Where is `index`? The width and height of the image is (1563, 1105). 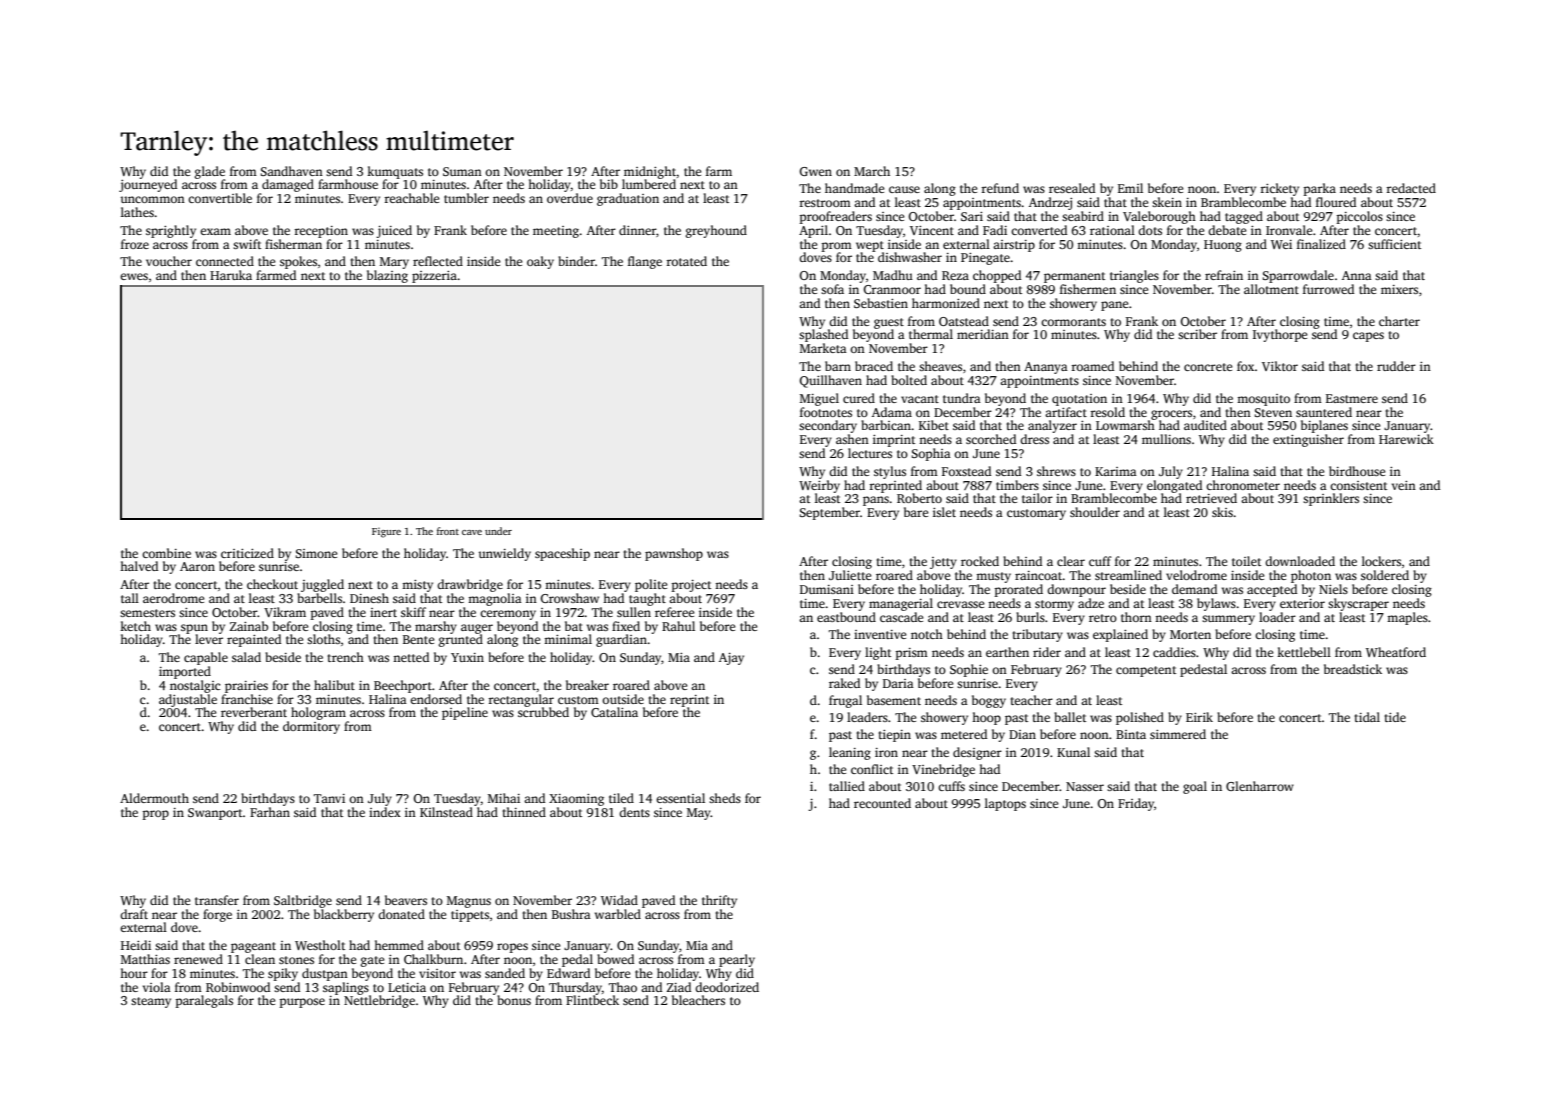 index is located at coordinates (385, 812).
